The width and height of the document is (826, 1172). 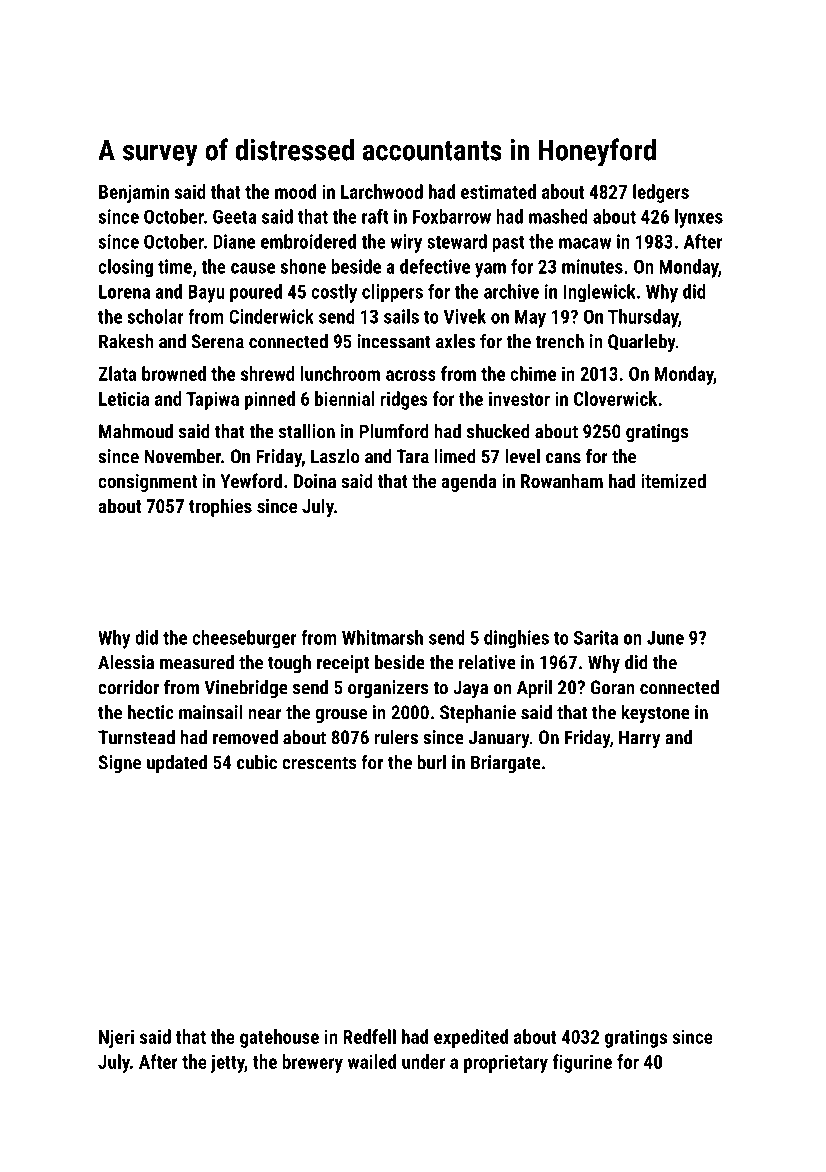 What do you see at coordinates (435, 266) in the document?
I see `defective` at bounding box center [435, 266].
